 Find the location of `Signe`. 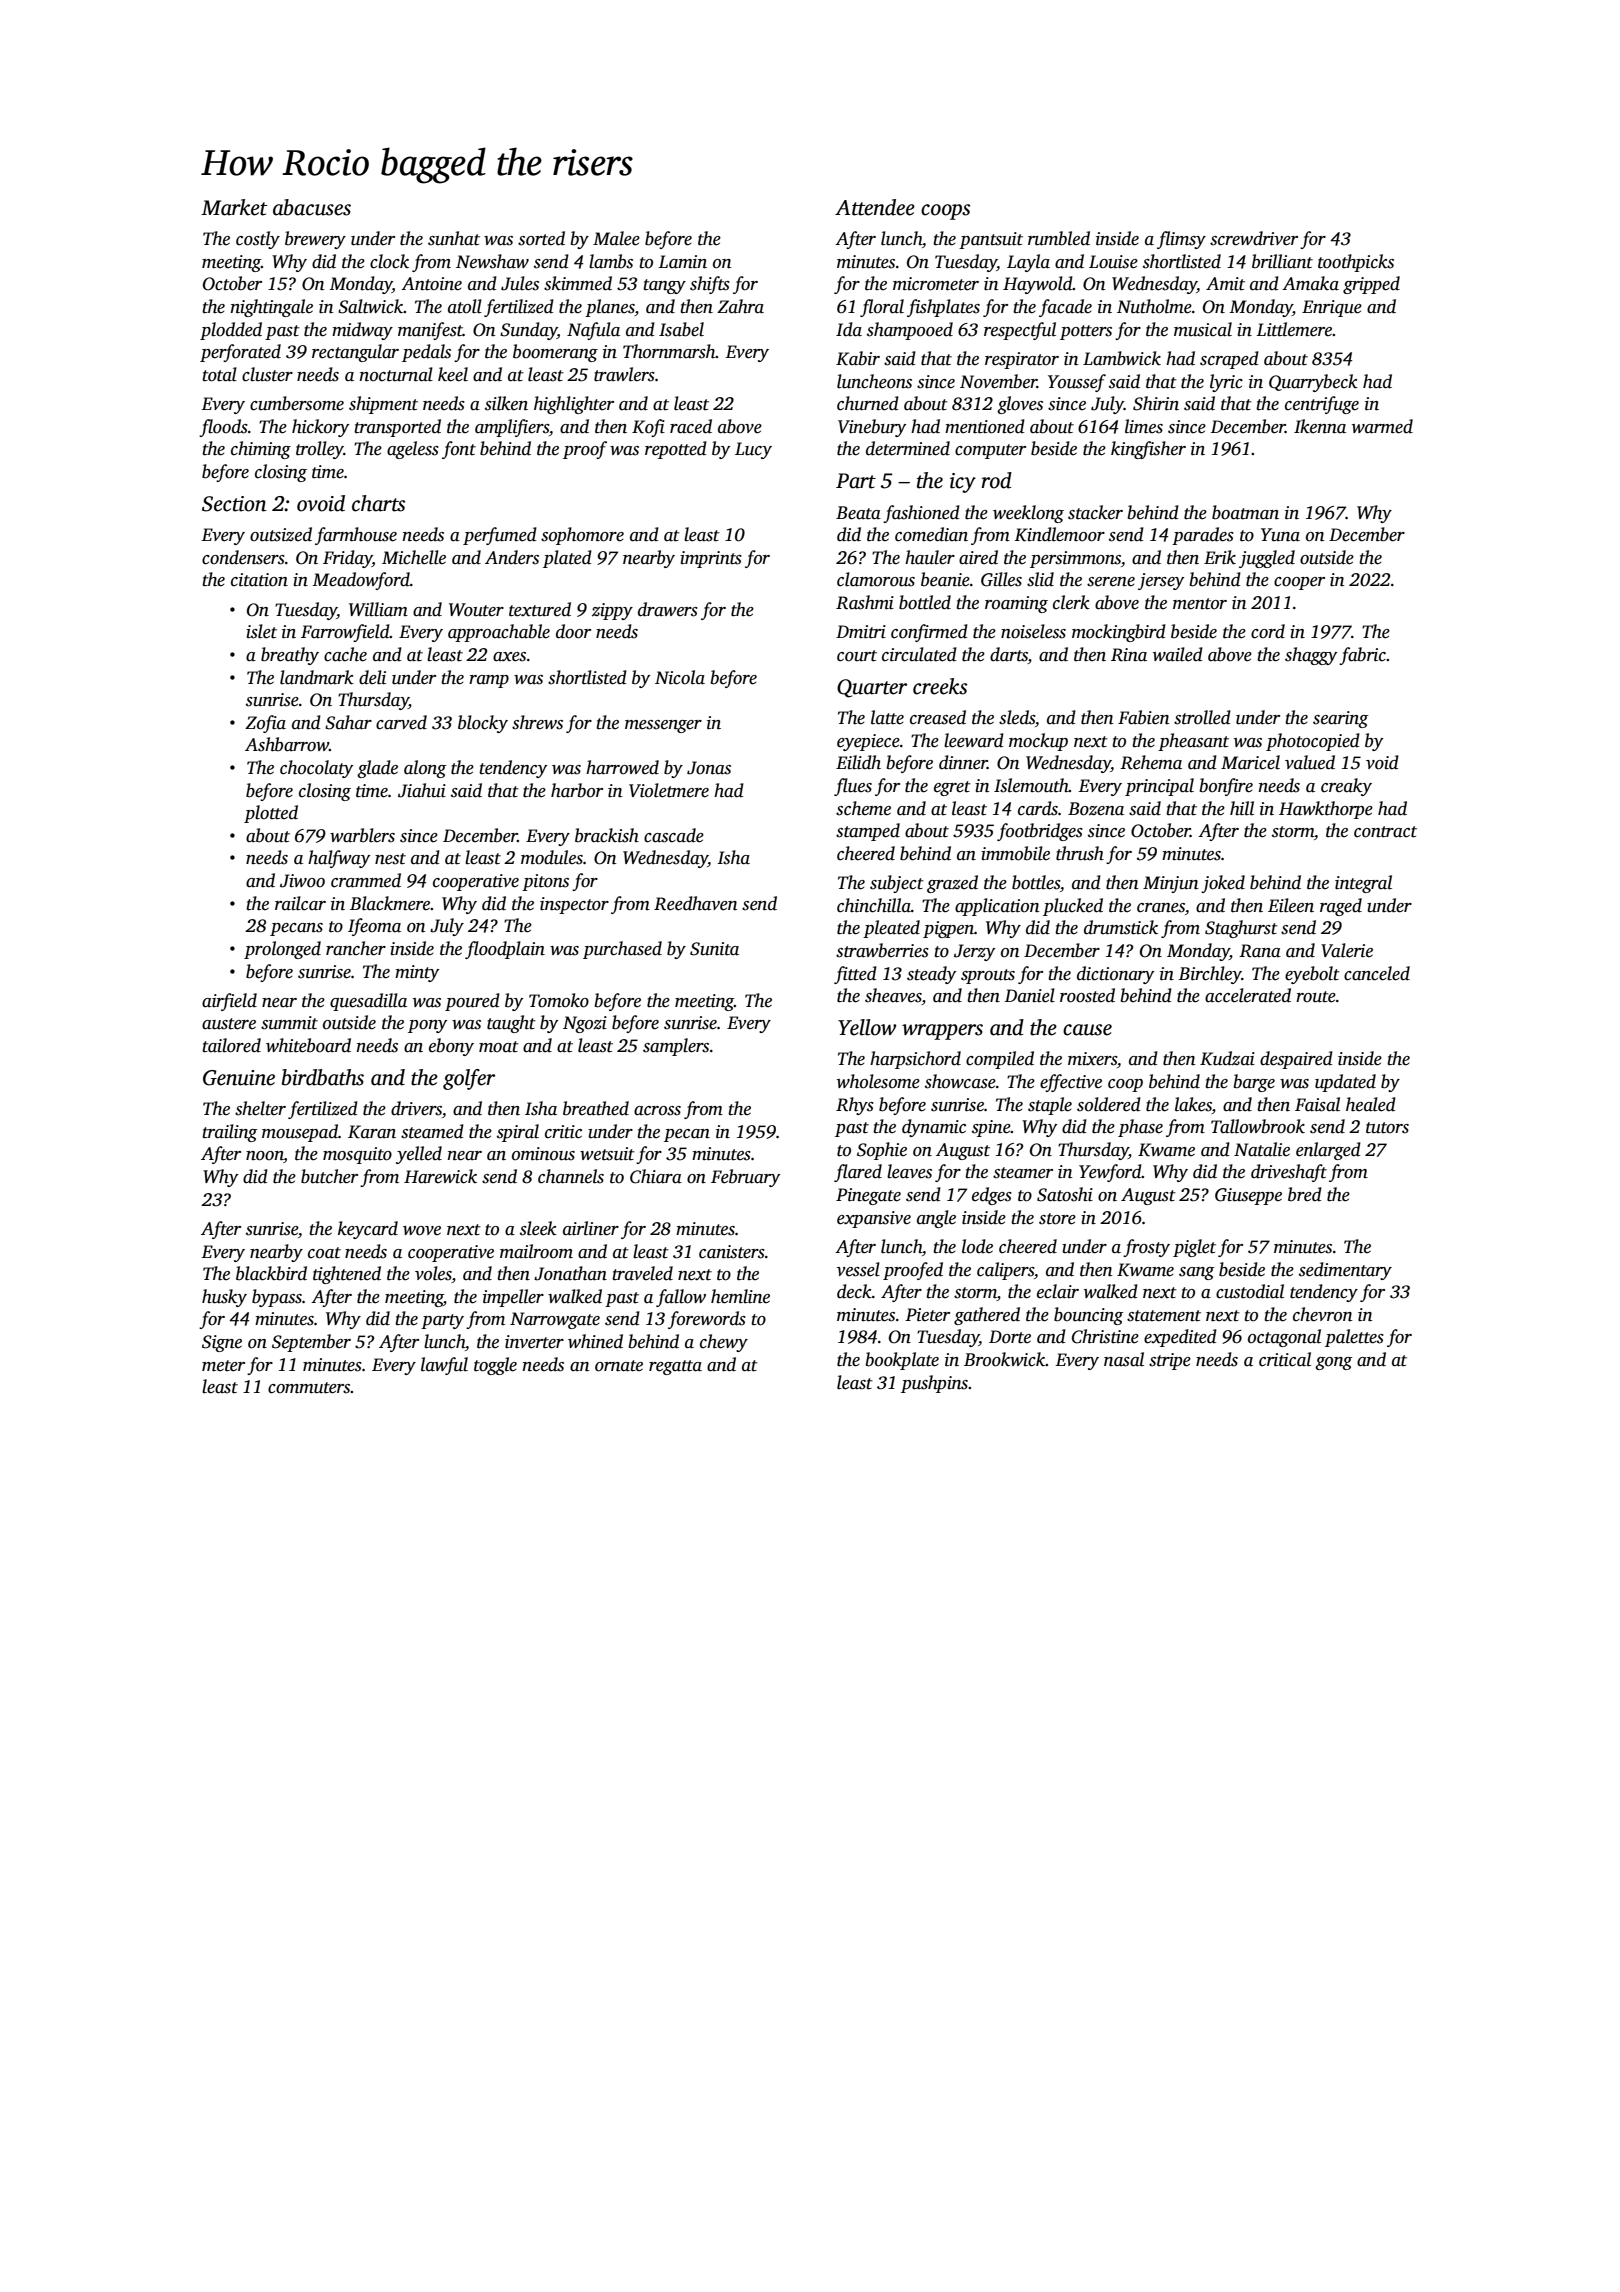

Signe is located at coordinates (222, 1343).
